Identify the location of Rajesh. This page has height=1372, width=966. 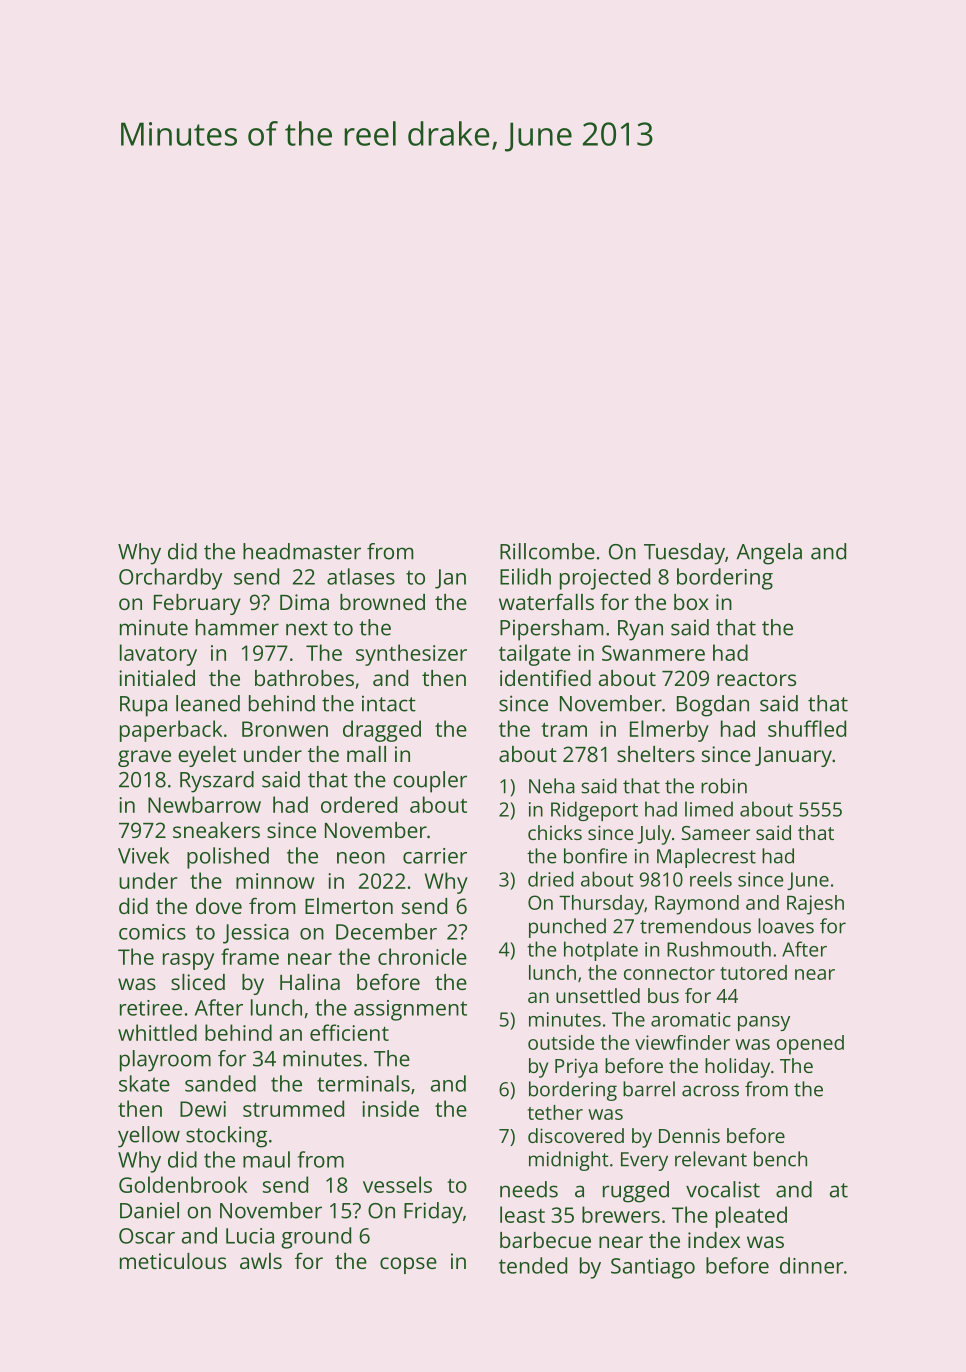
(815, 905).
